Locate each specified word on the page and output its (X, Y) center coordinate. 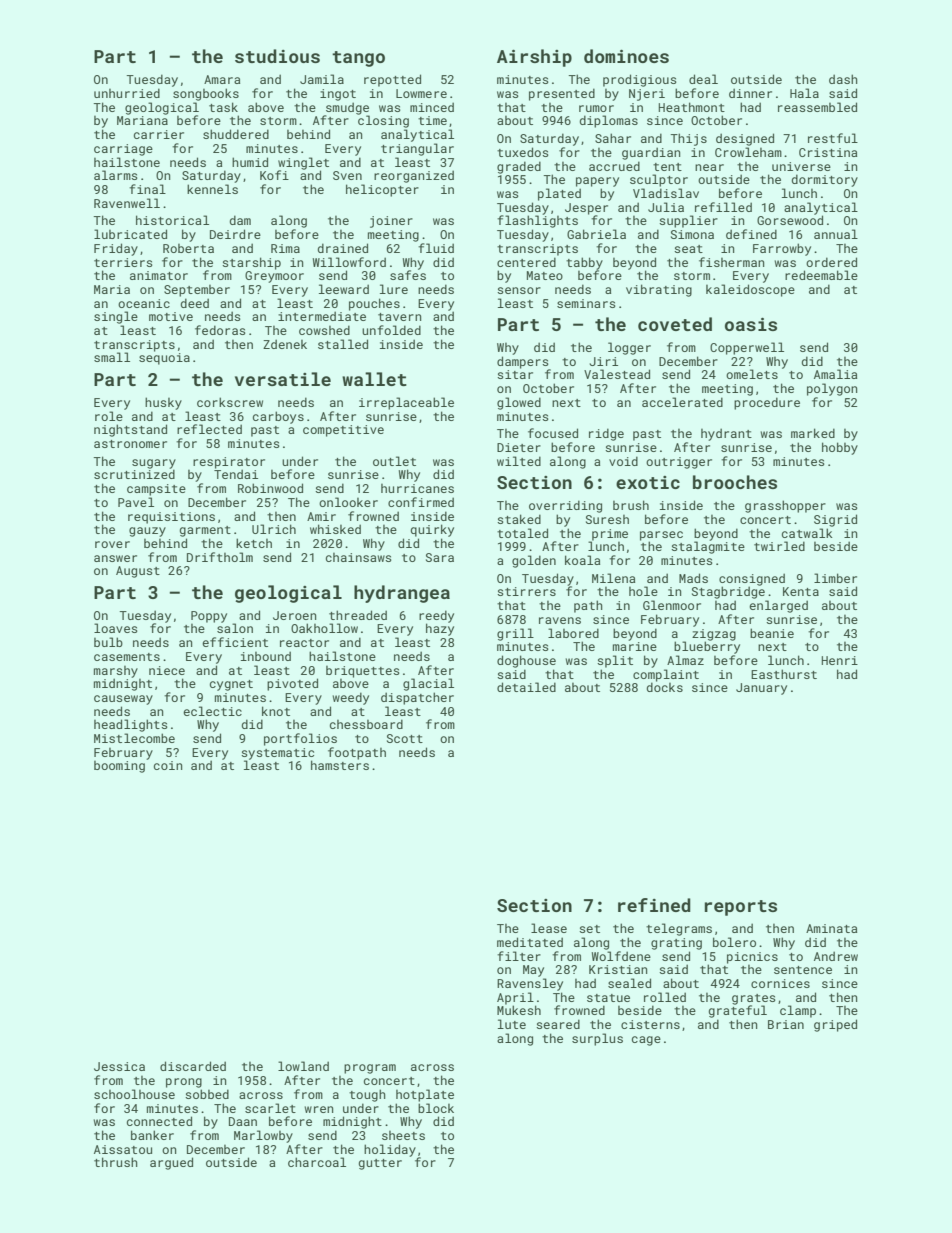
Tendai (236, 474)
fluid (436, 248)
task (223, 107)
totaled (522, 533)
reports (741, 908)
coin (168, 765)
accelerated (682, 402)
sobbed (207, 1094)
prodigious (639, 80)
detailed (526, 687)
